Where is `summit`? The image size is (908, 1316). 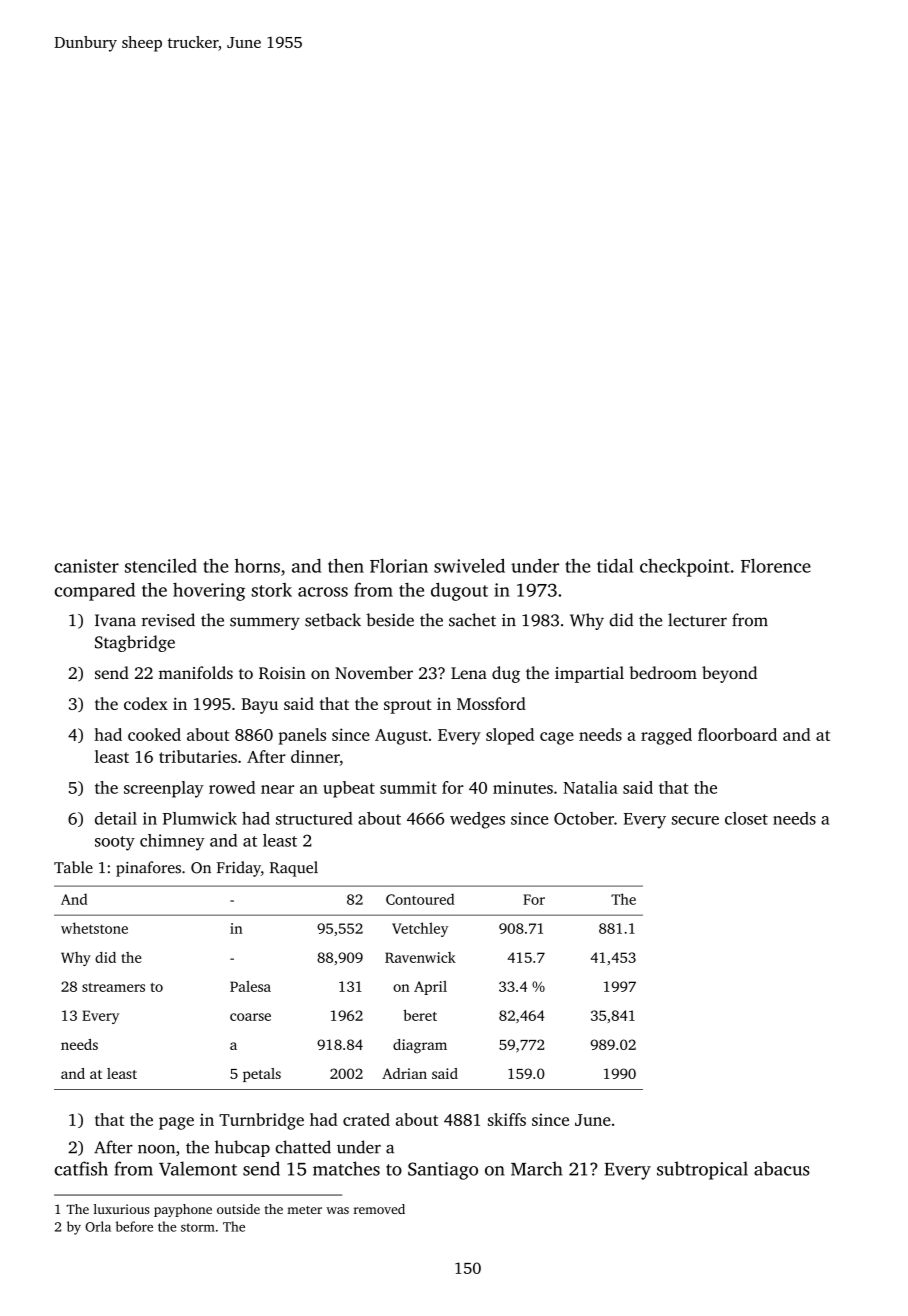
summit is located at coordinates (408, 787).
